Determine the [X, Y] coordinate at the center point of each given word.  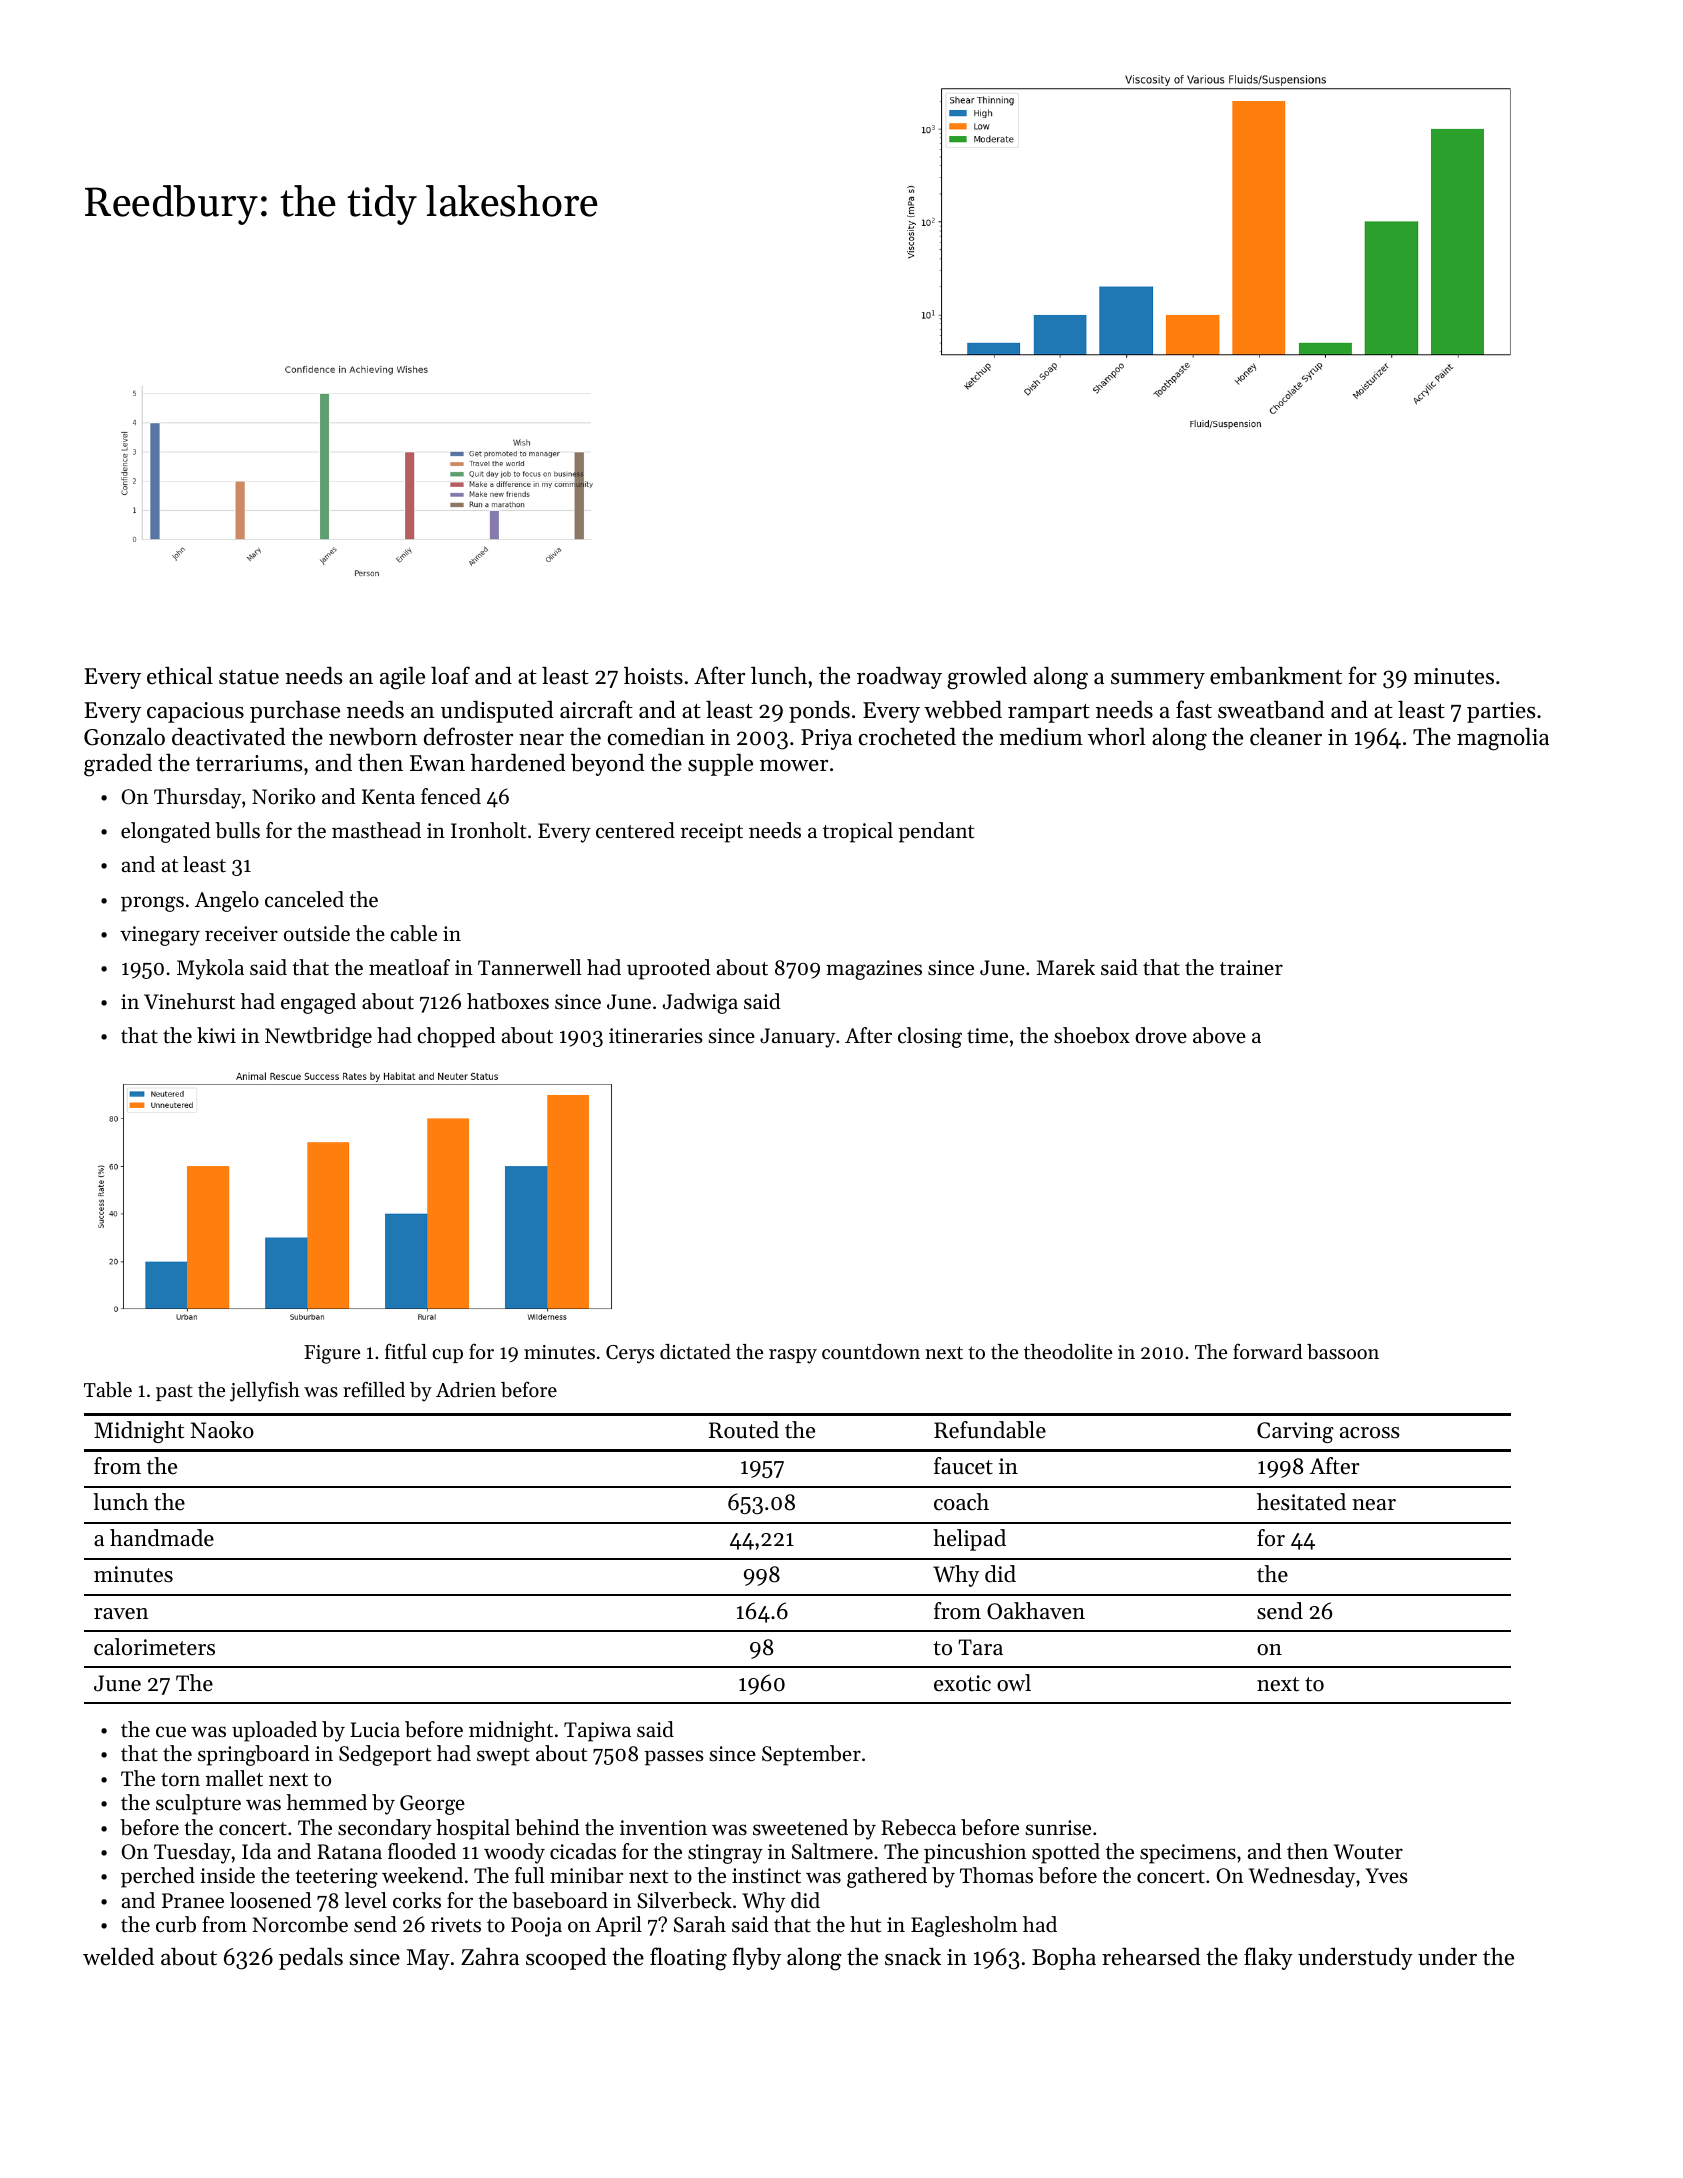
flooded [422, 1851]
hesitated [1301, 1502]
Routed [744, 1430]
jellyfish [265, 1391]
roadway [899, 677]
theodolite [1068, 1352]
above [1219, 1035]
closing [930, 1037]
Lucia [375, 1730]
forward [1267, 1351]
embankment [1276, 675]
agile [402, 678]
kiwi [216, 1035]
